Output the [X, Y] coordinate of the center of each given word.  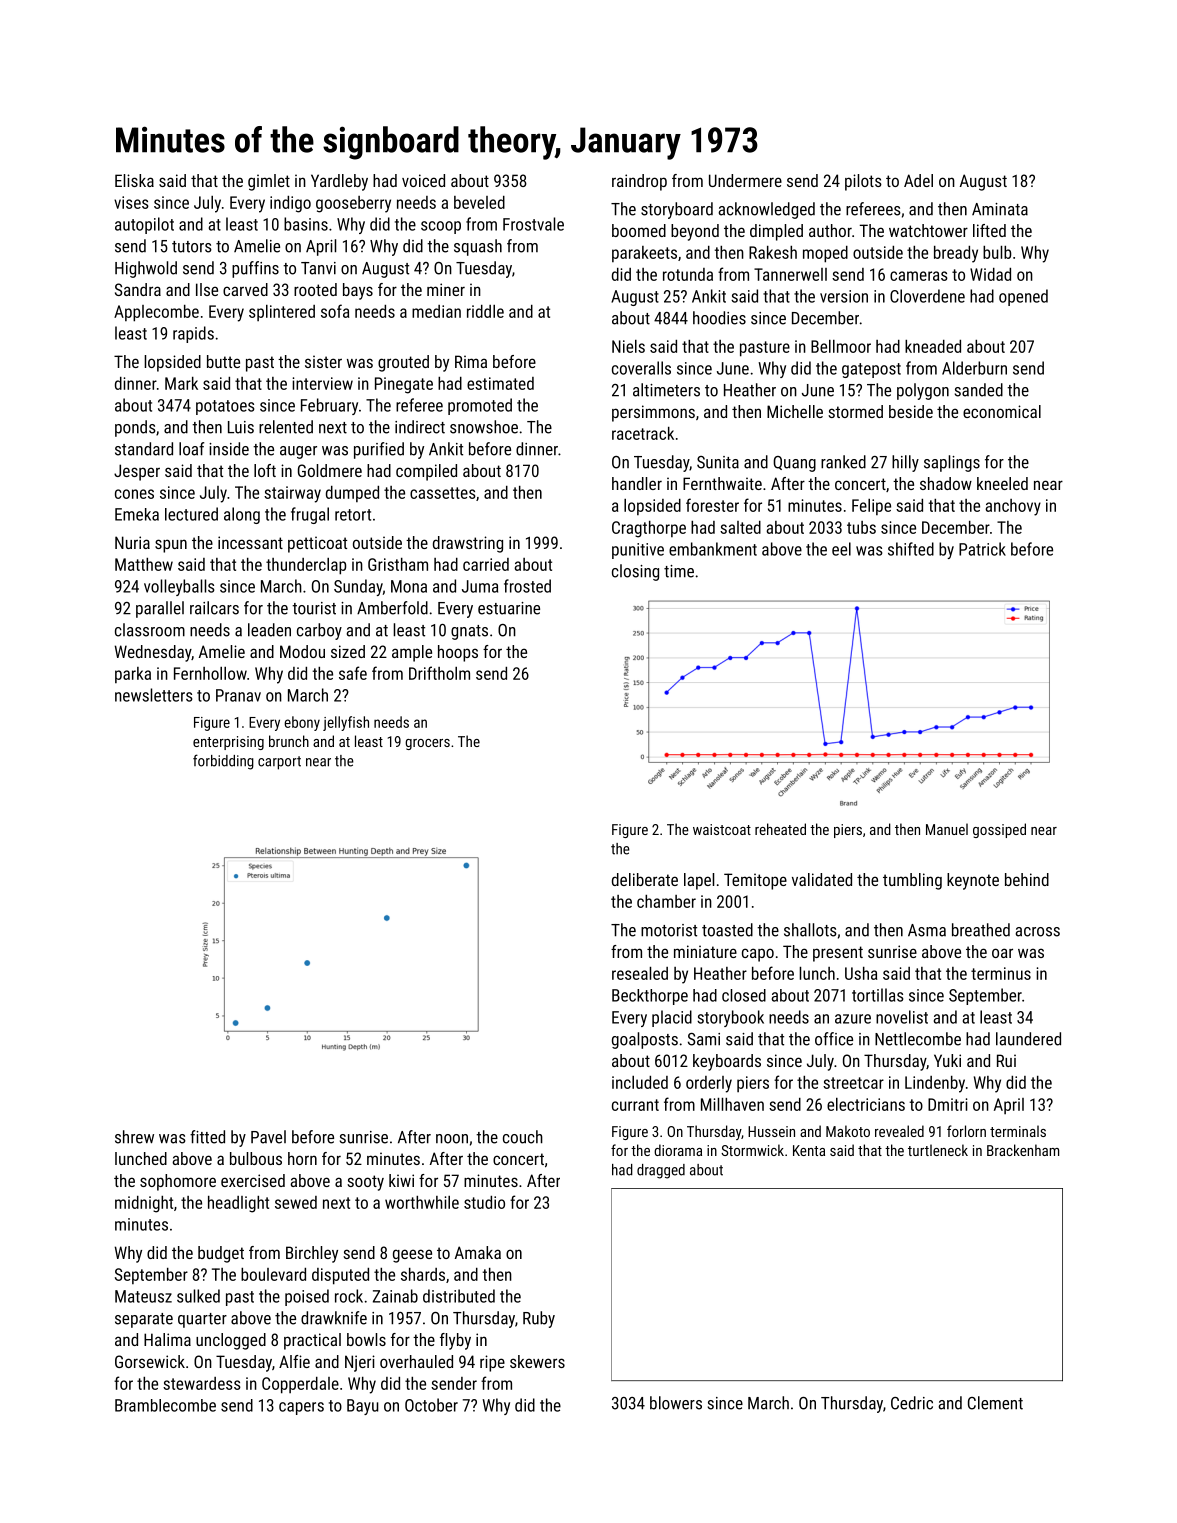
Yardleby [339, 182]
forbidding [223, 762]
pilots [863, 182]
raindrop [639, 182]
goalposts [645, 1040]
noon [452, 1139]
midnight [144, 1204]
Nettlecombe [918, 1039]
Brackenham [1023, 1150]
